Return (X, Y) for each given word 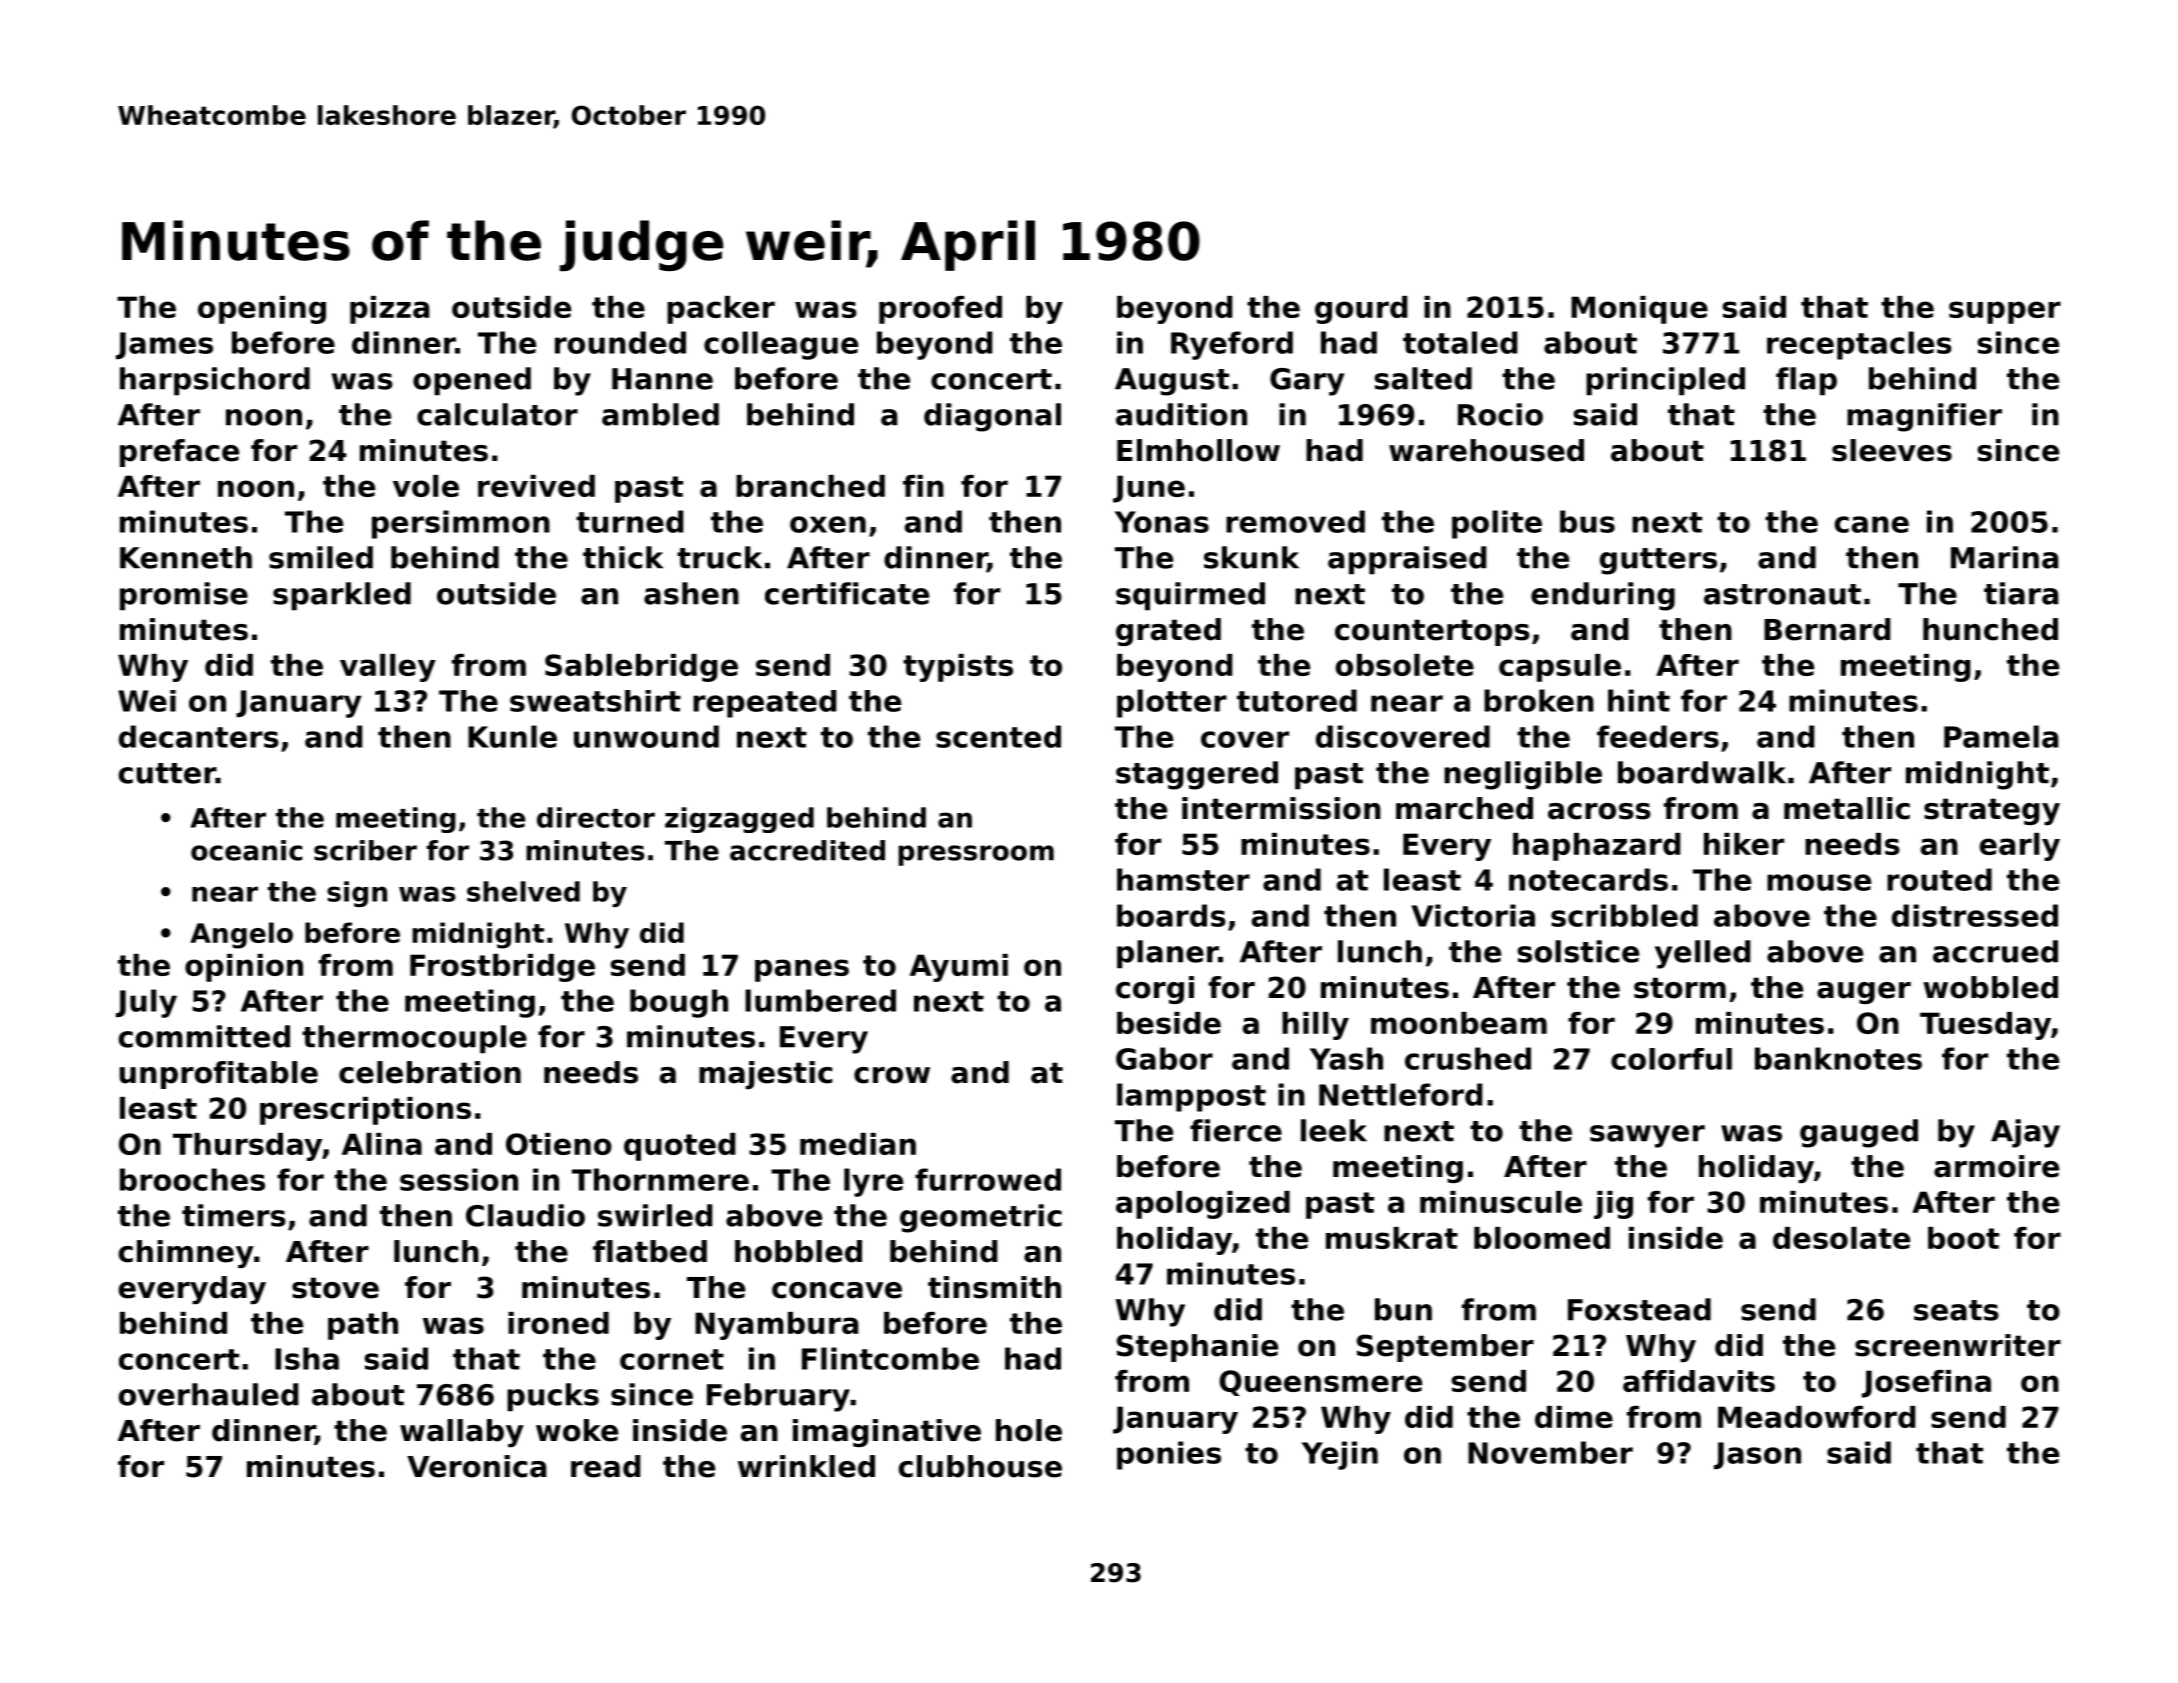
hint (1639, 700)
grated (1168, 632)
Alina (382, 1144)
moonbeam (1459, 1023)
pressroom (976, 855)
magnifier (1924, 417)
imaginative (887, 1433)
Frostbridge (502, 968)
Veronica (476, 1466)
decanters (199, 736)
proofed (940, 310)
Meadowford (1817, 1417)
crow (892, 1075)
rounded (620, 342)
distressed (1975, 915)
